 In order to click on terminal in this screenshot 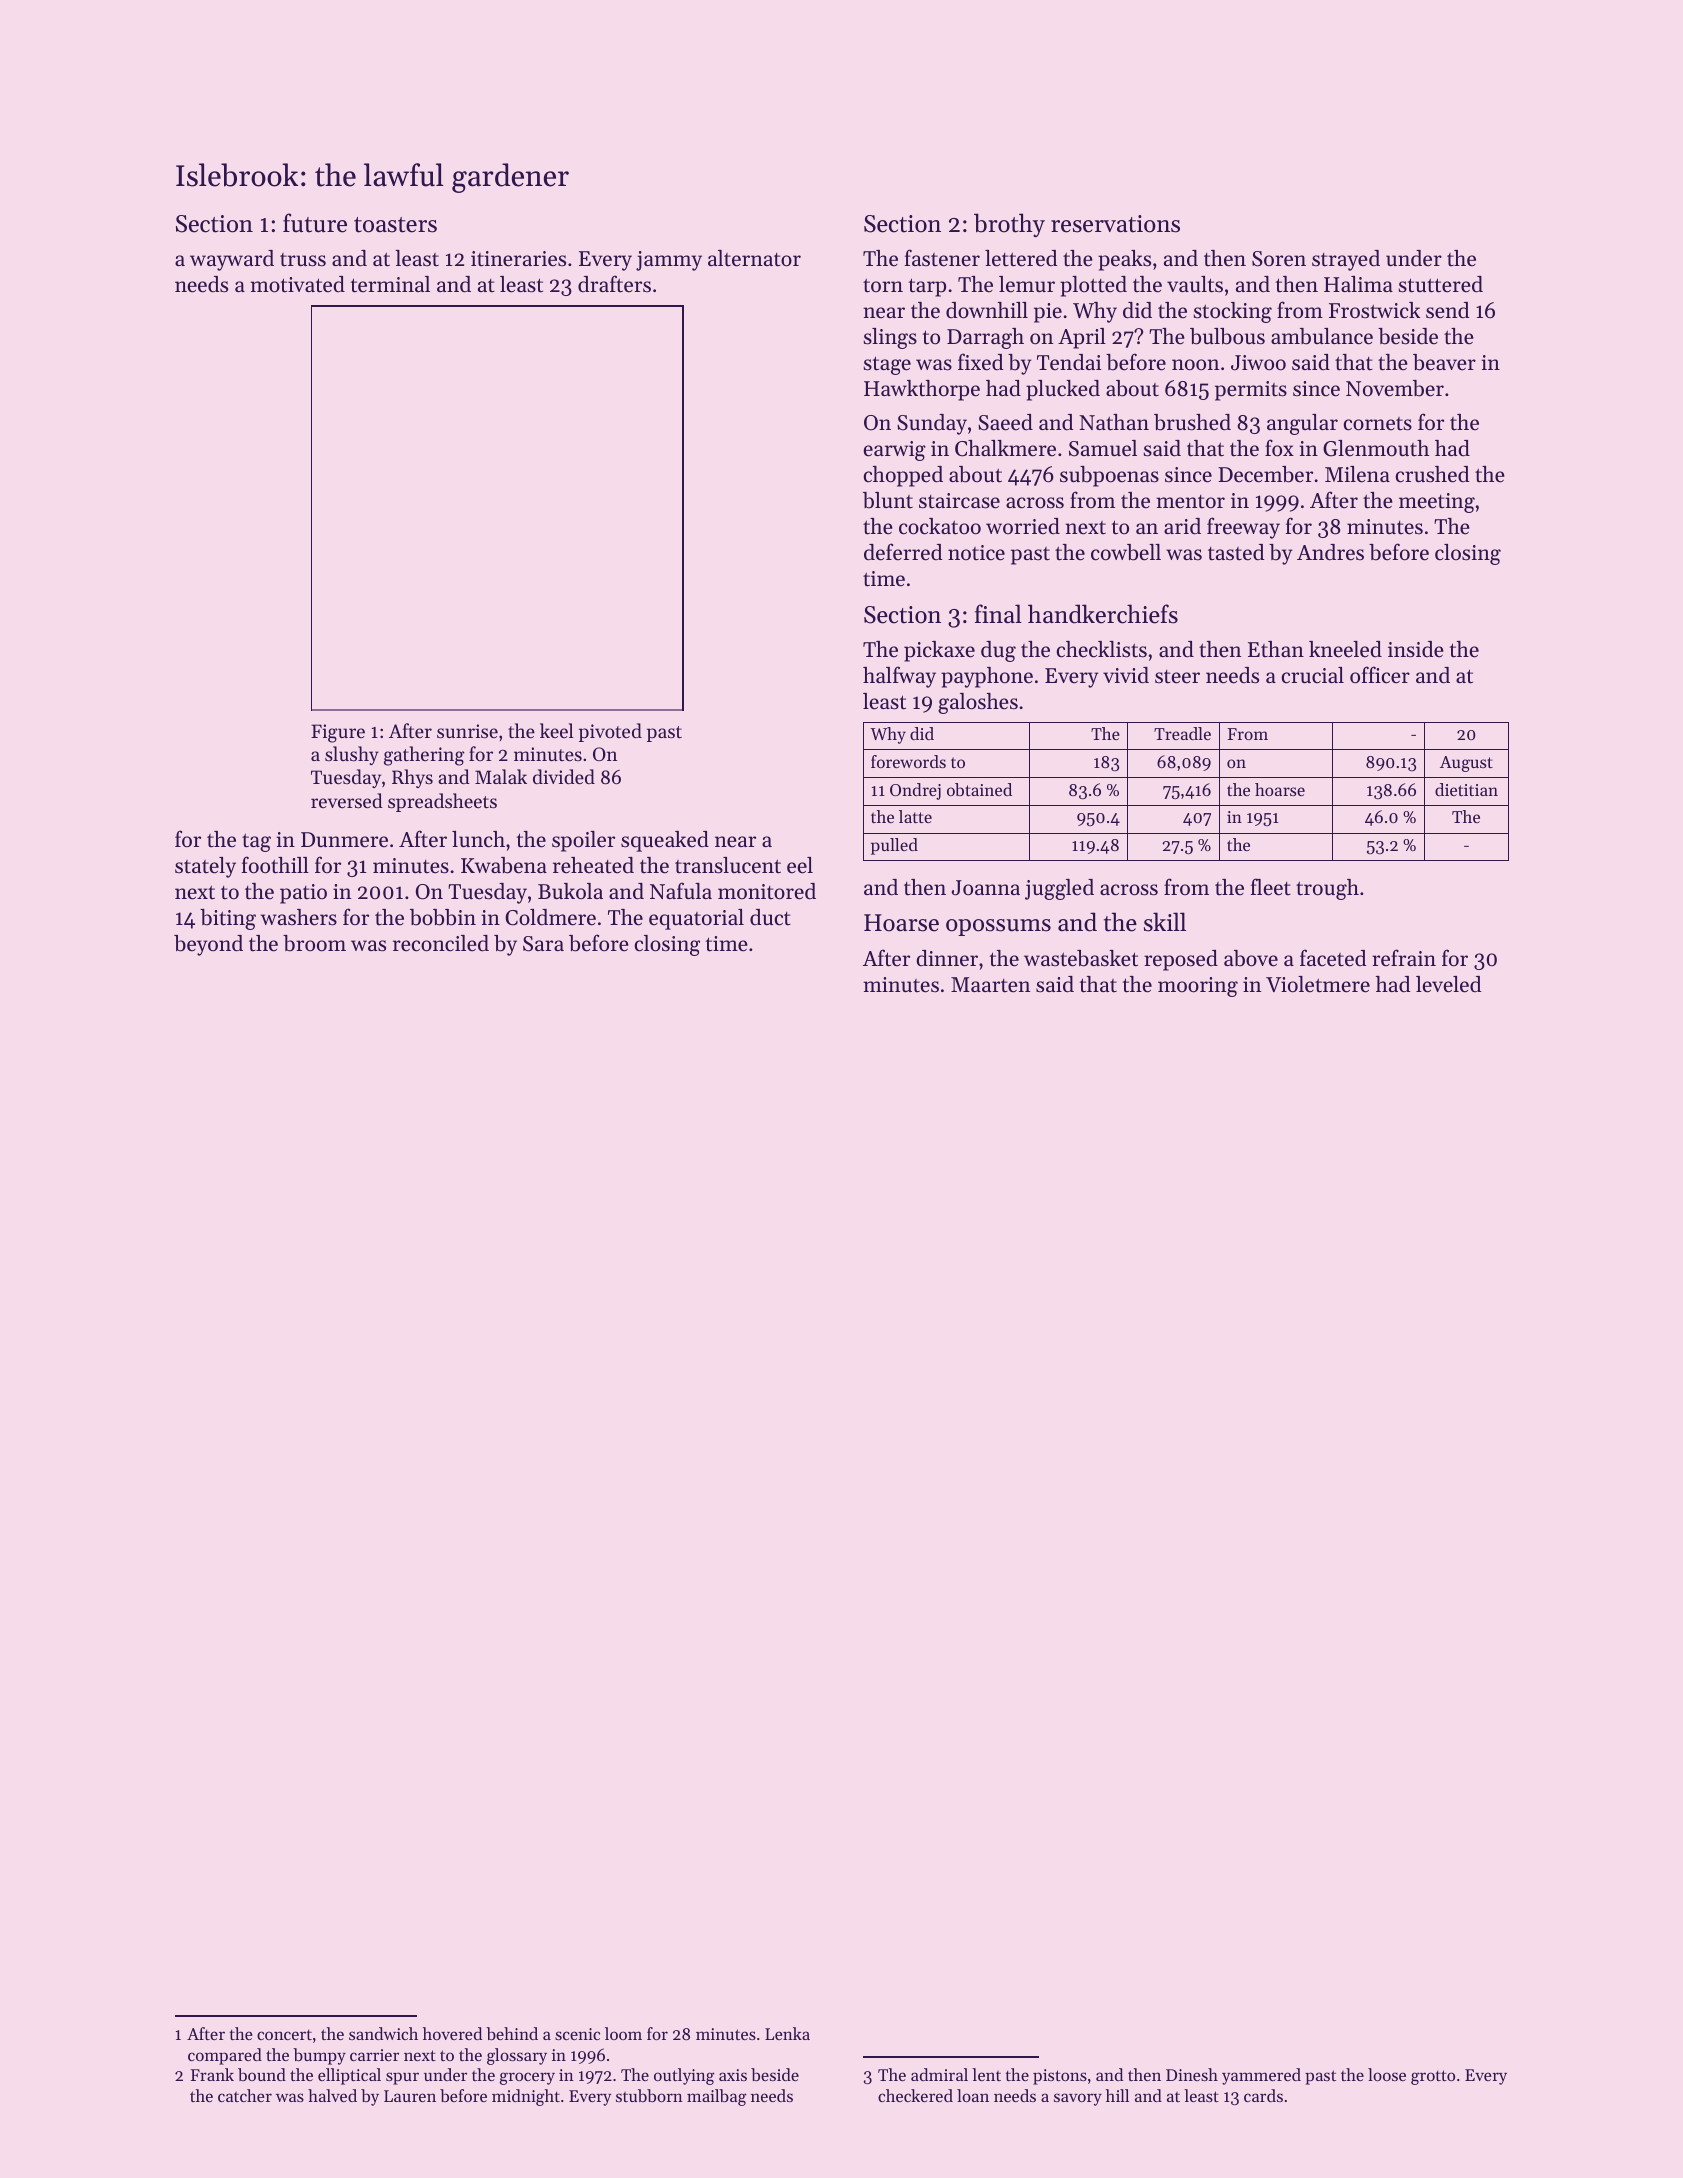, I will do `click(390, 284)`.
